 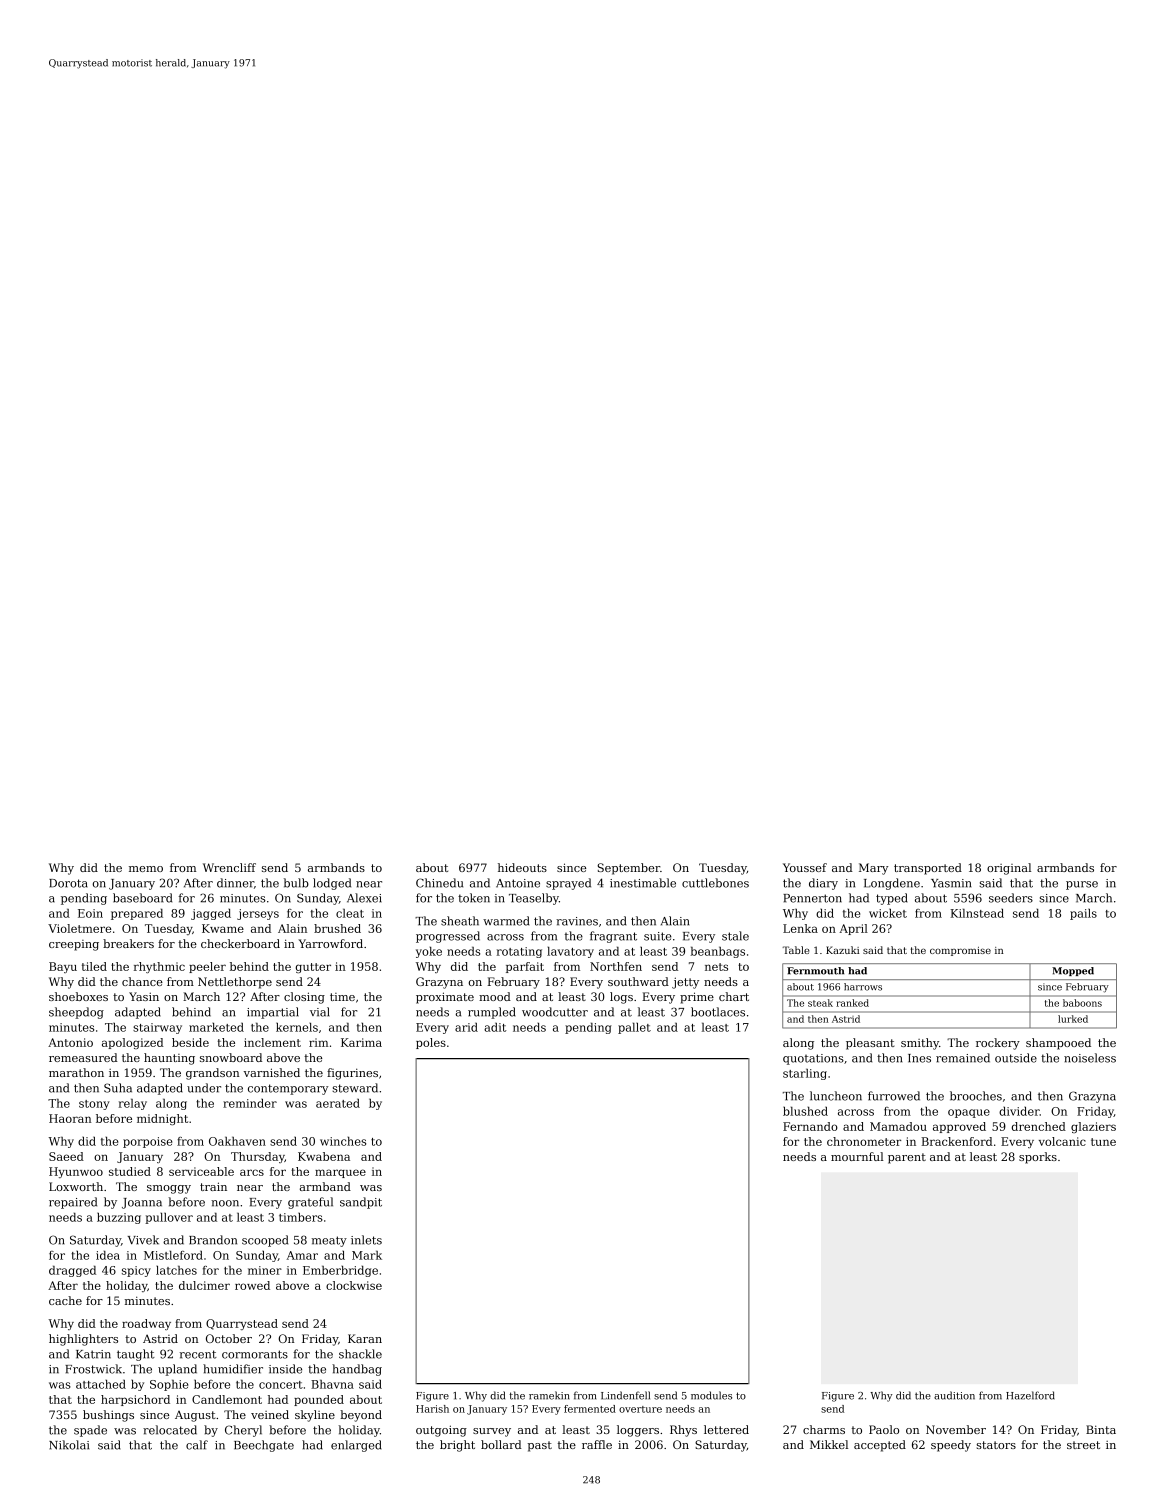 I want to click on memo, so click(x=146, y=869).
